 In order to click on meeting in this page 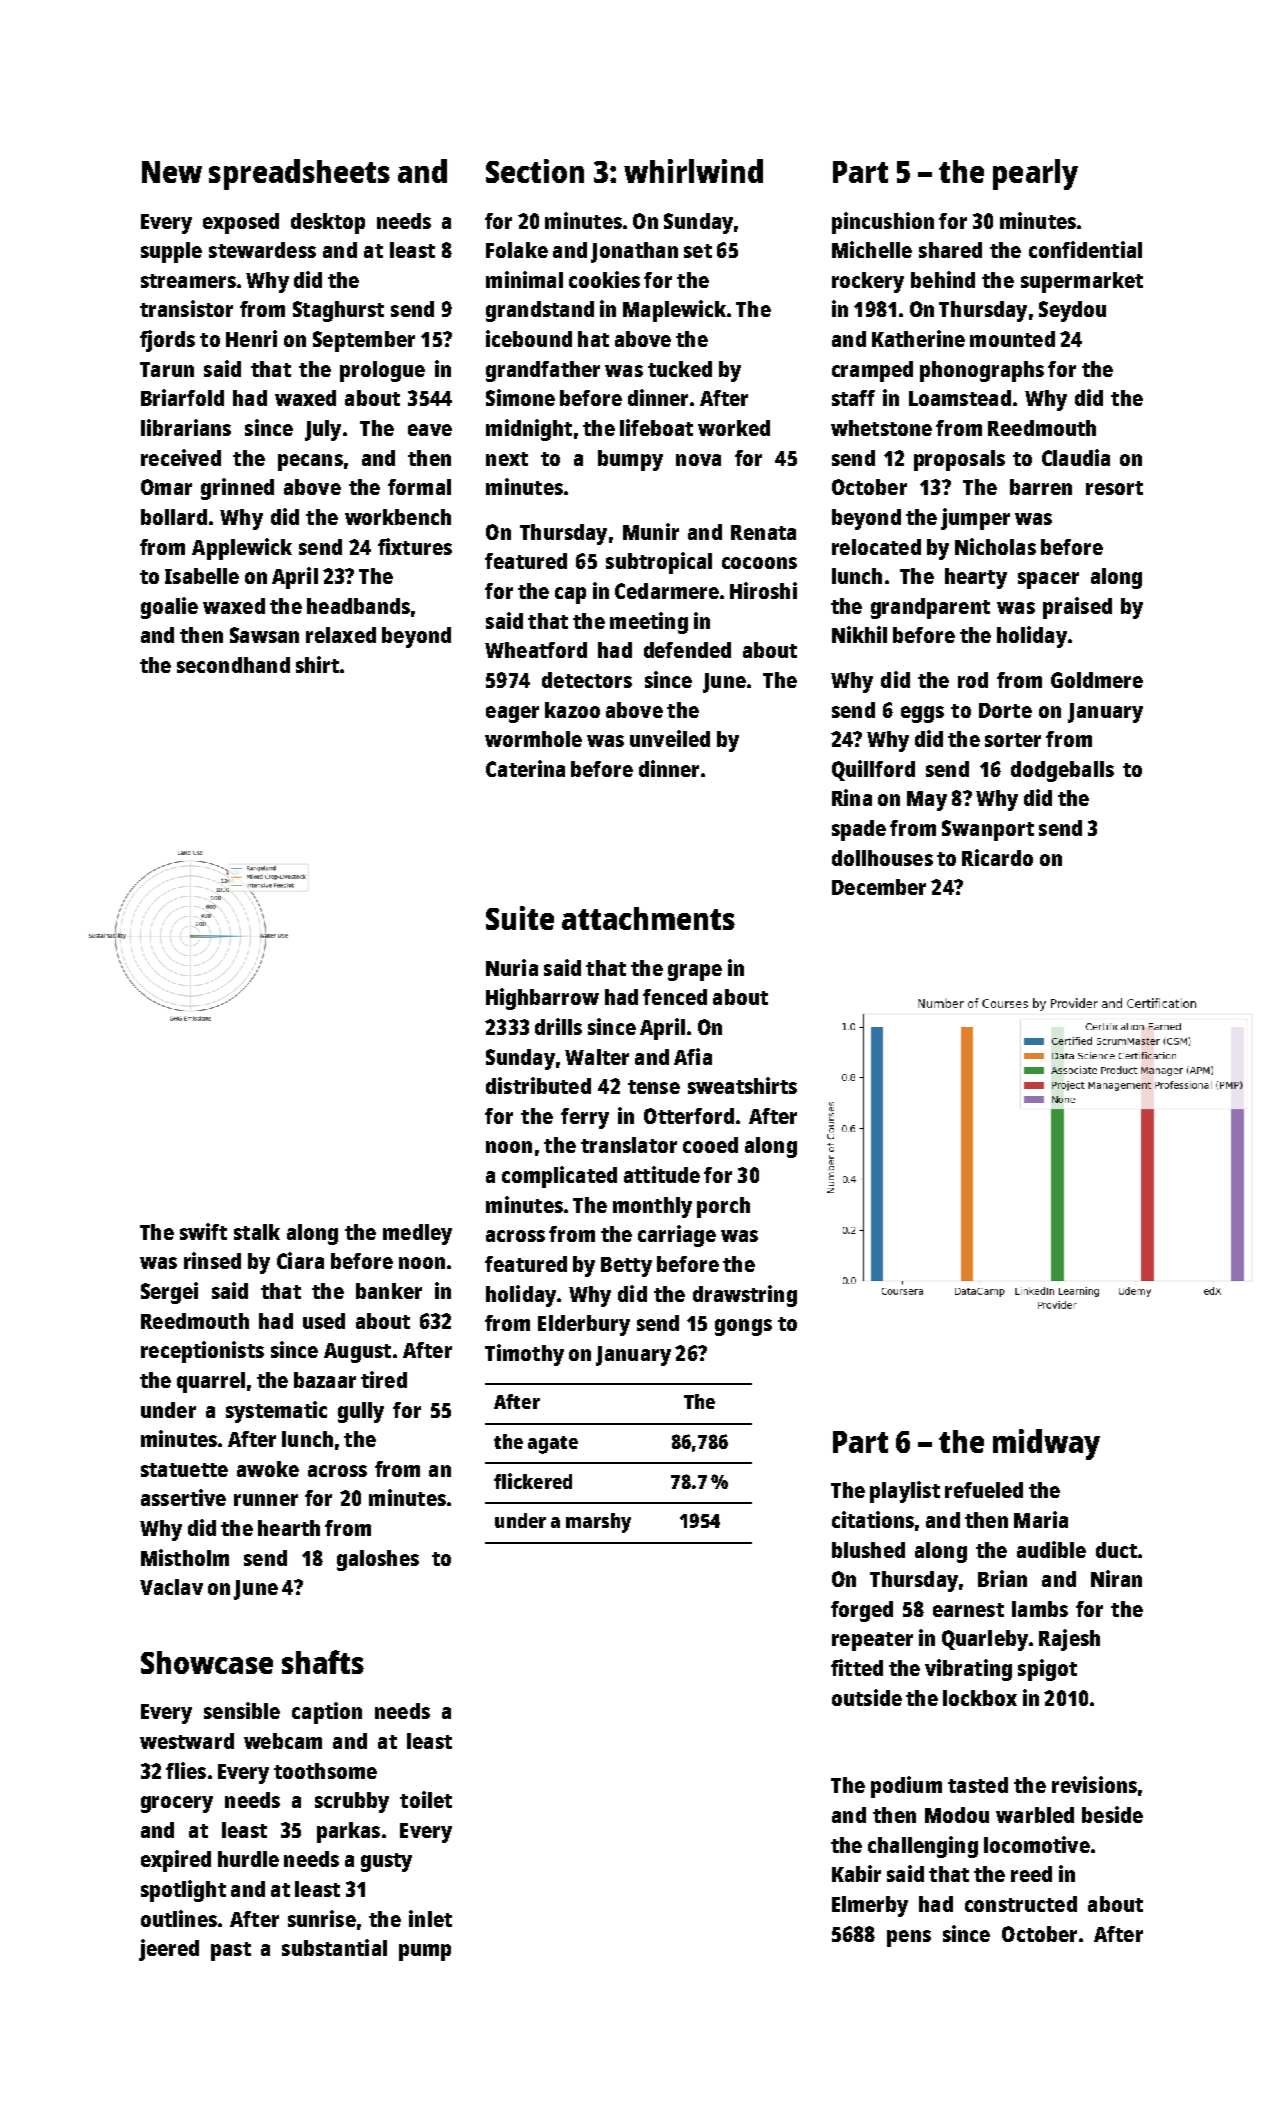, I will do `click(649, 623)`.
